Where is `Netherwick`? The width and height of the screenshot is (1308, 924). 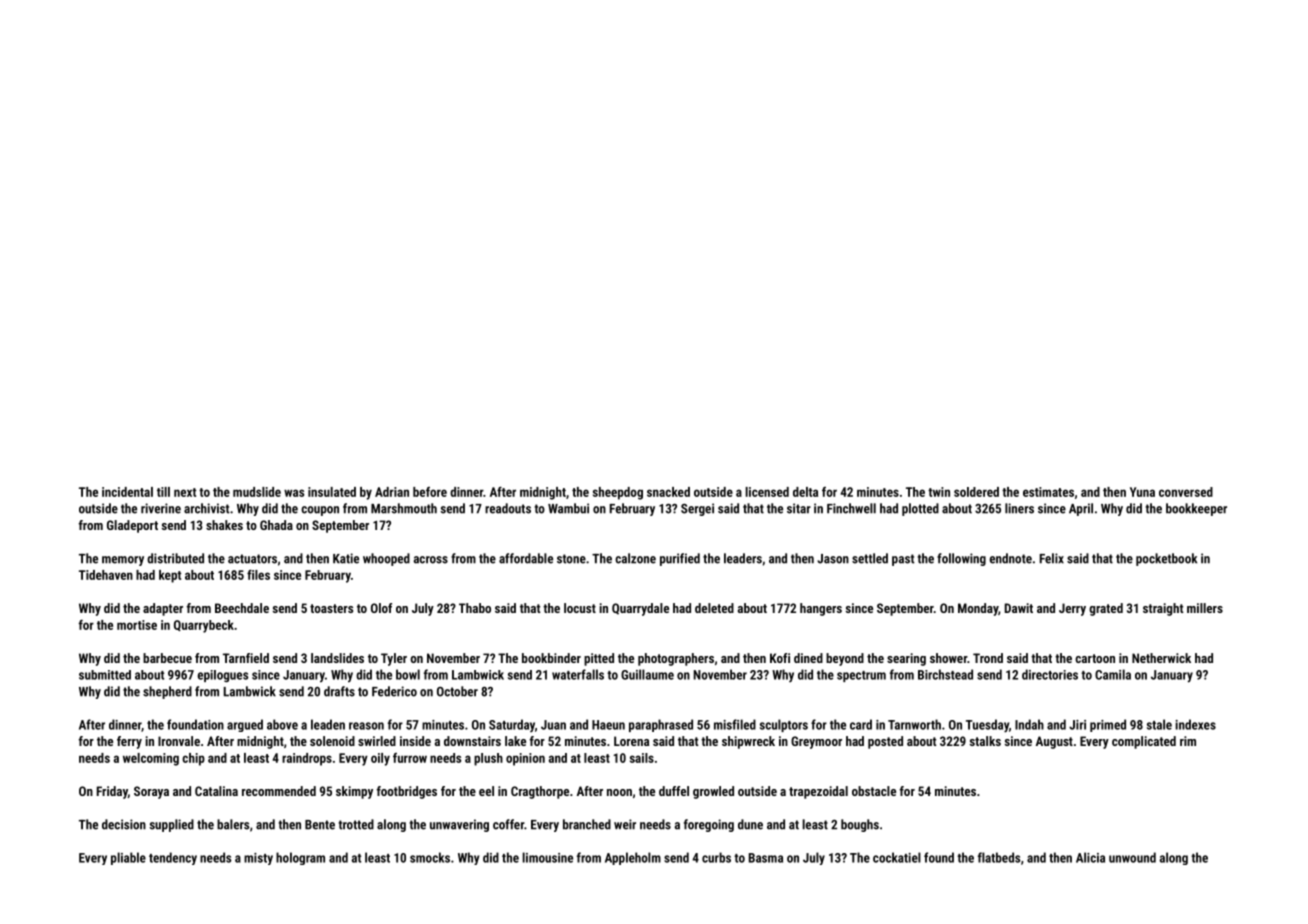 Netherwick is located at coordinates (1161, 658).
